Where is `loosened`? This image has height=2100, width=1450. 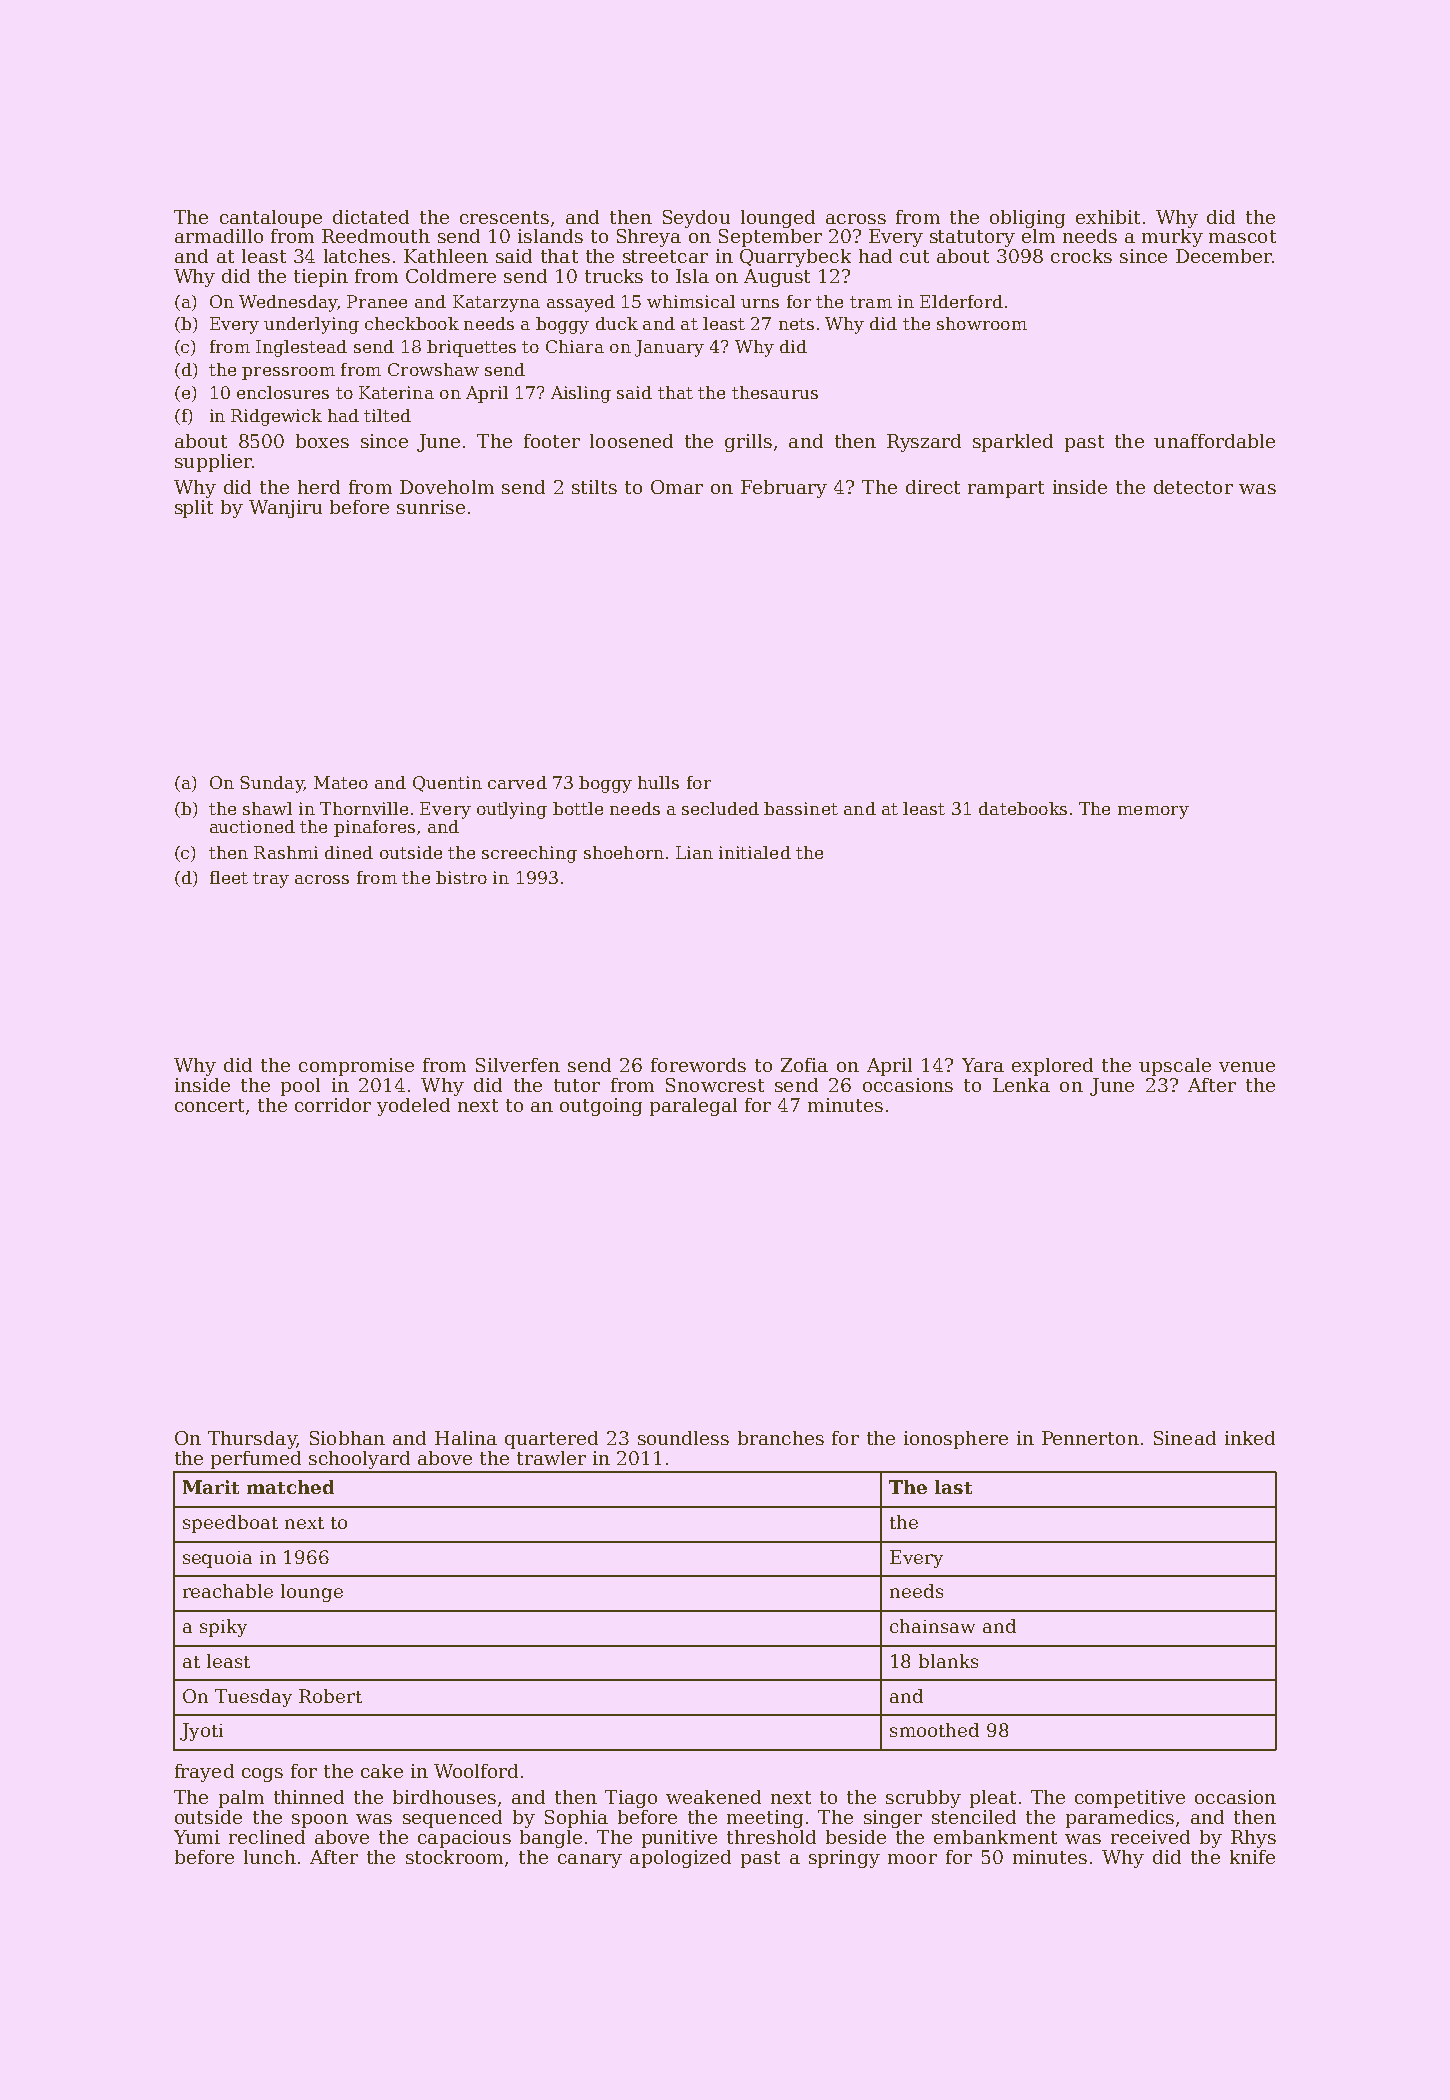 loosened is located at coordinates (631, 441).
